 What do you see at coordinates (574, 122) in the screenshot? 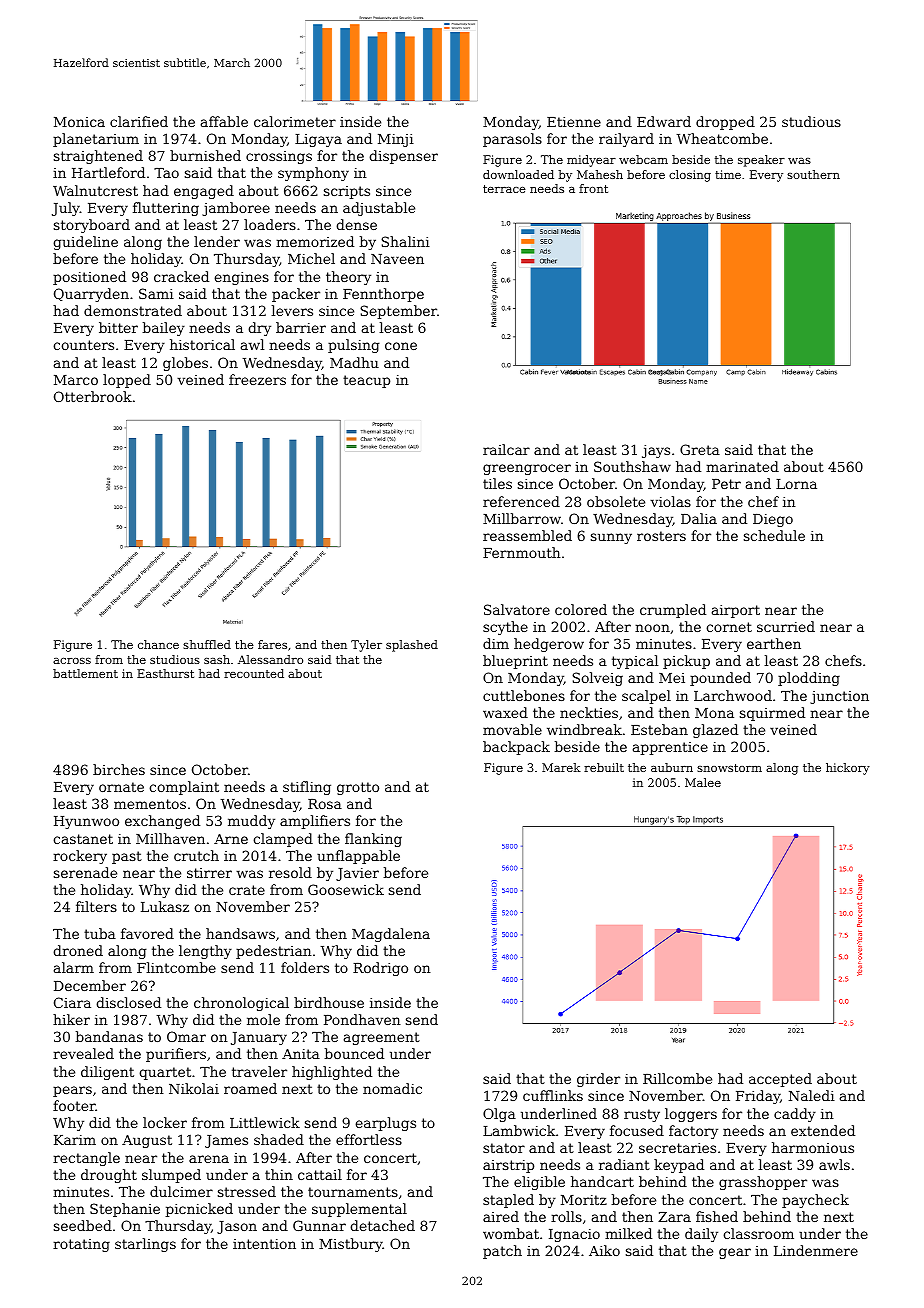
I see `Etienne` at bounding box center [574, 122].
